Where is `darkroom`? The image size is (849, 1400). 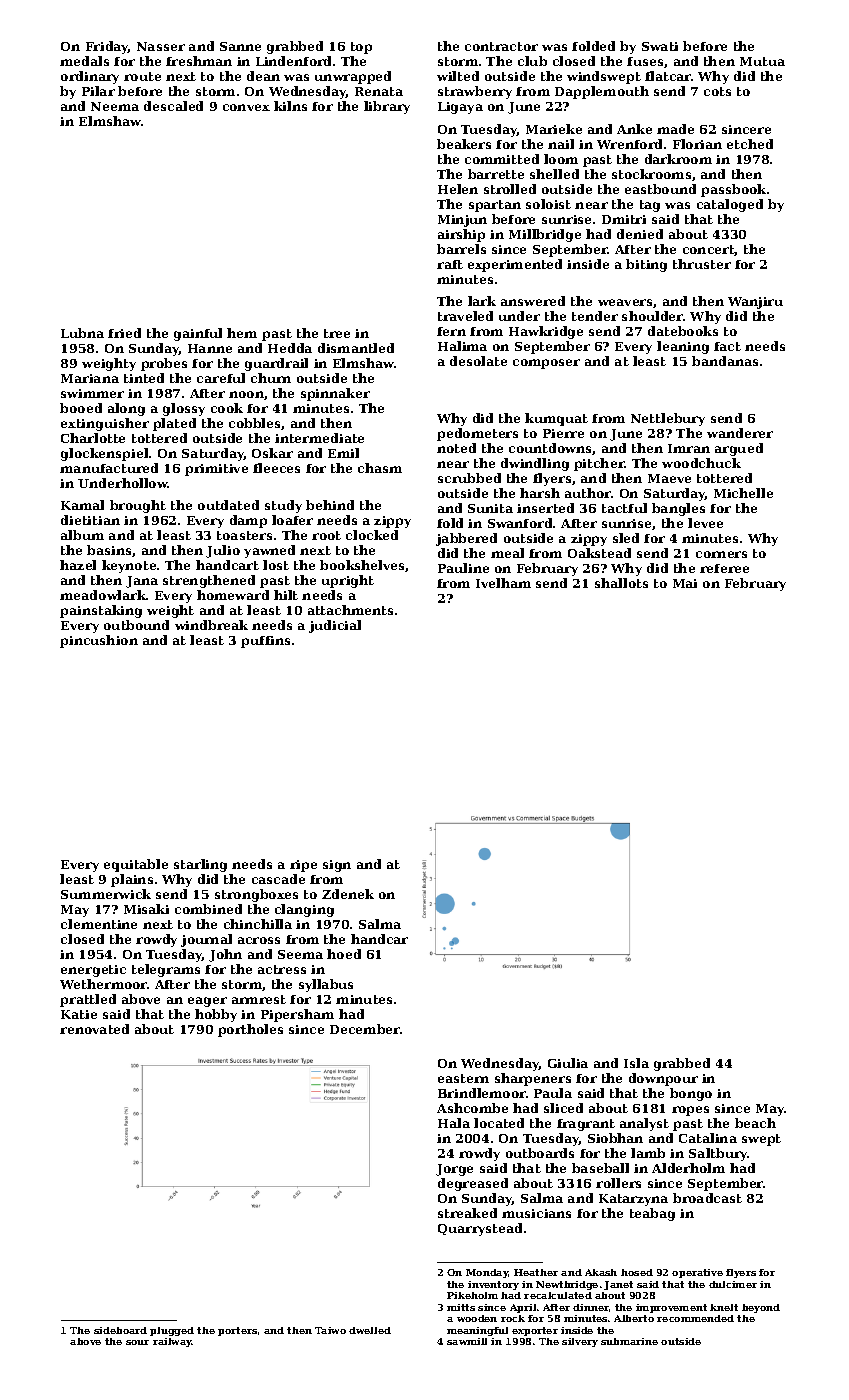 darkroom is located at coordinates (678, 159).
